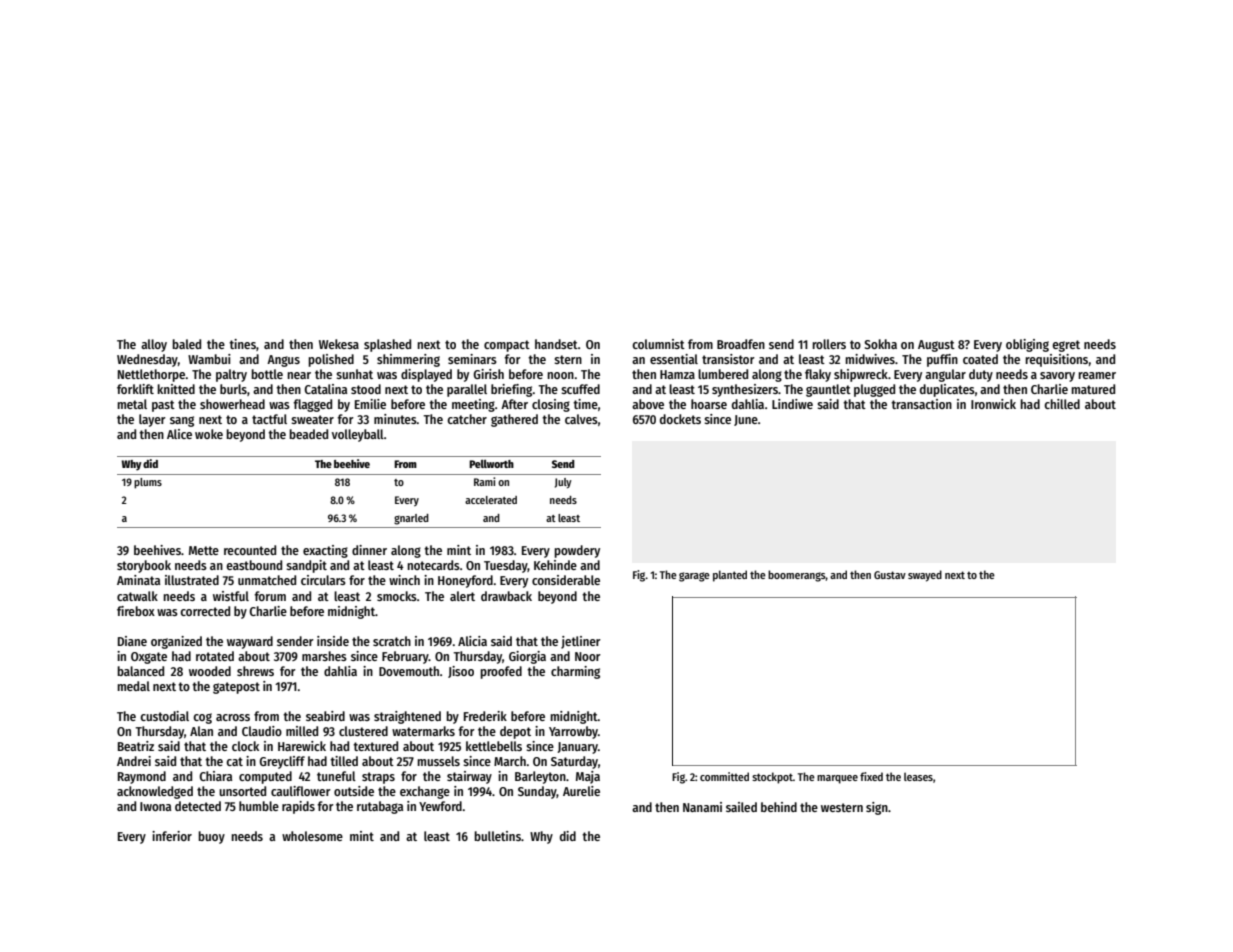 The height and width of the page is (952, 1233). What do you see at coordinates (254, 565) in the page?
I see `eastbound` at bounding box center [254, 565].
